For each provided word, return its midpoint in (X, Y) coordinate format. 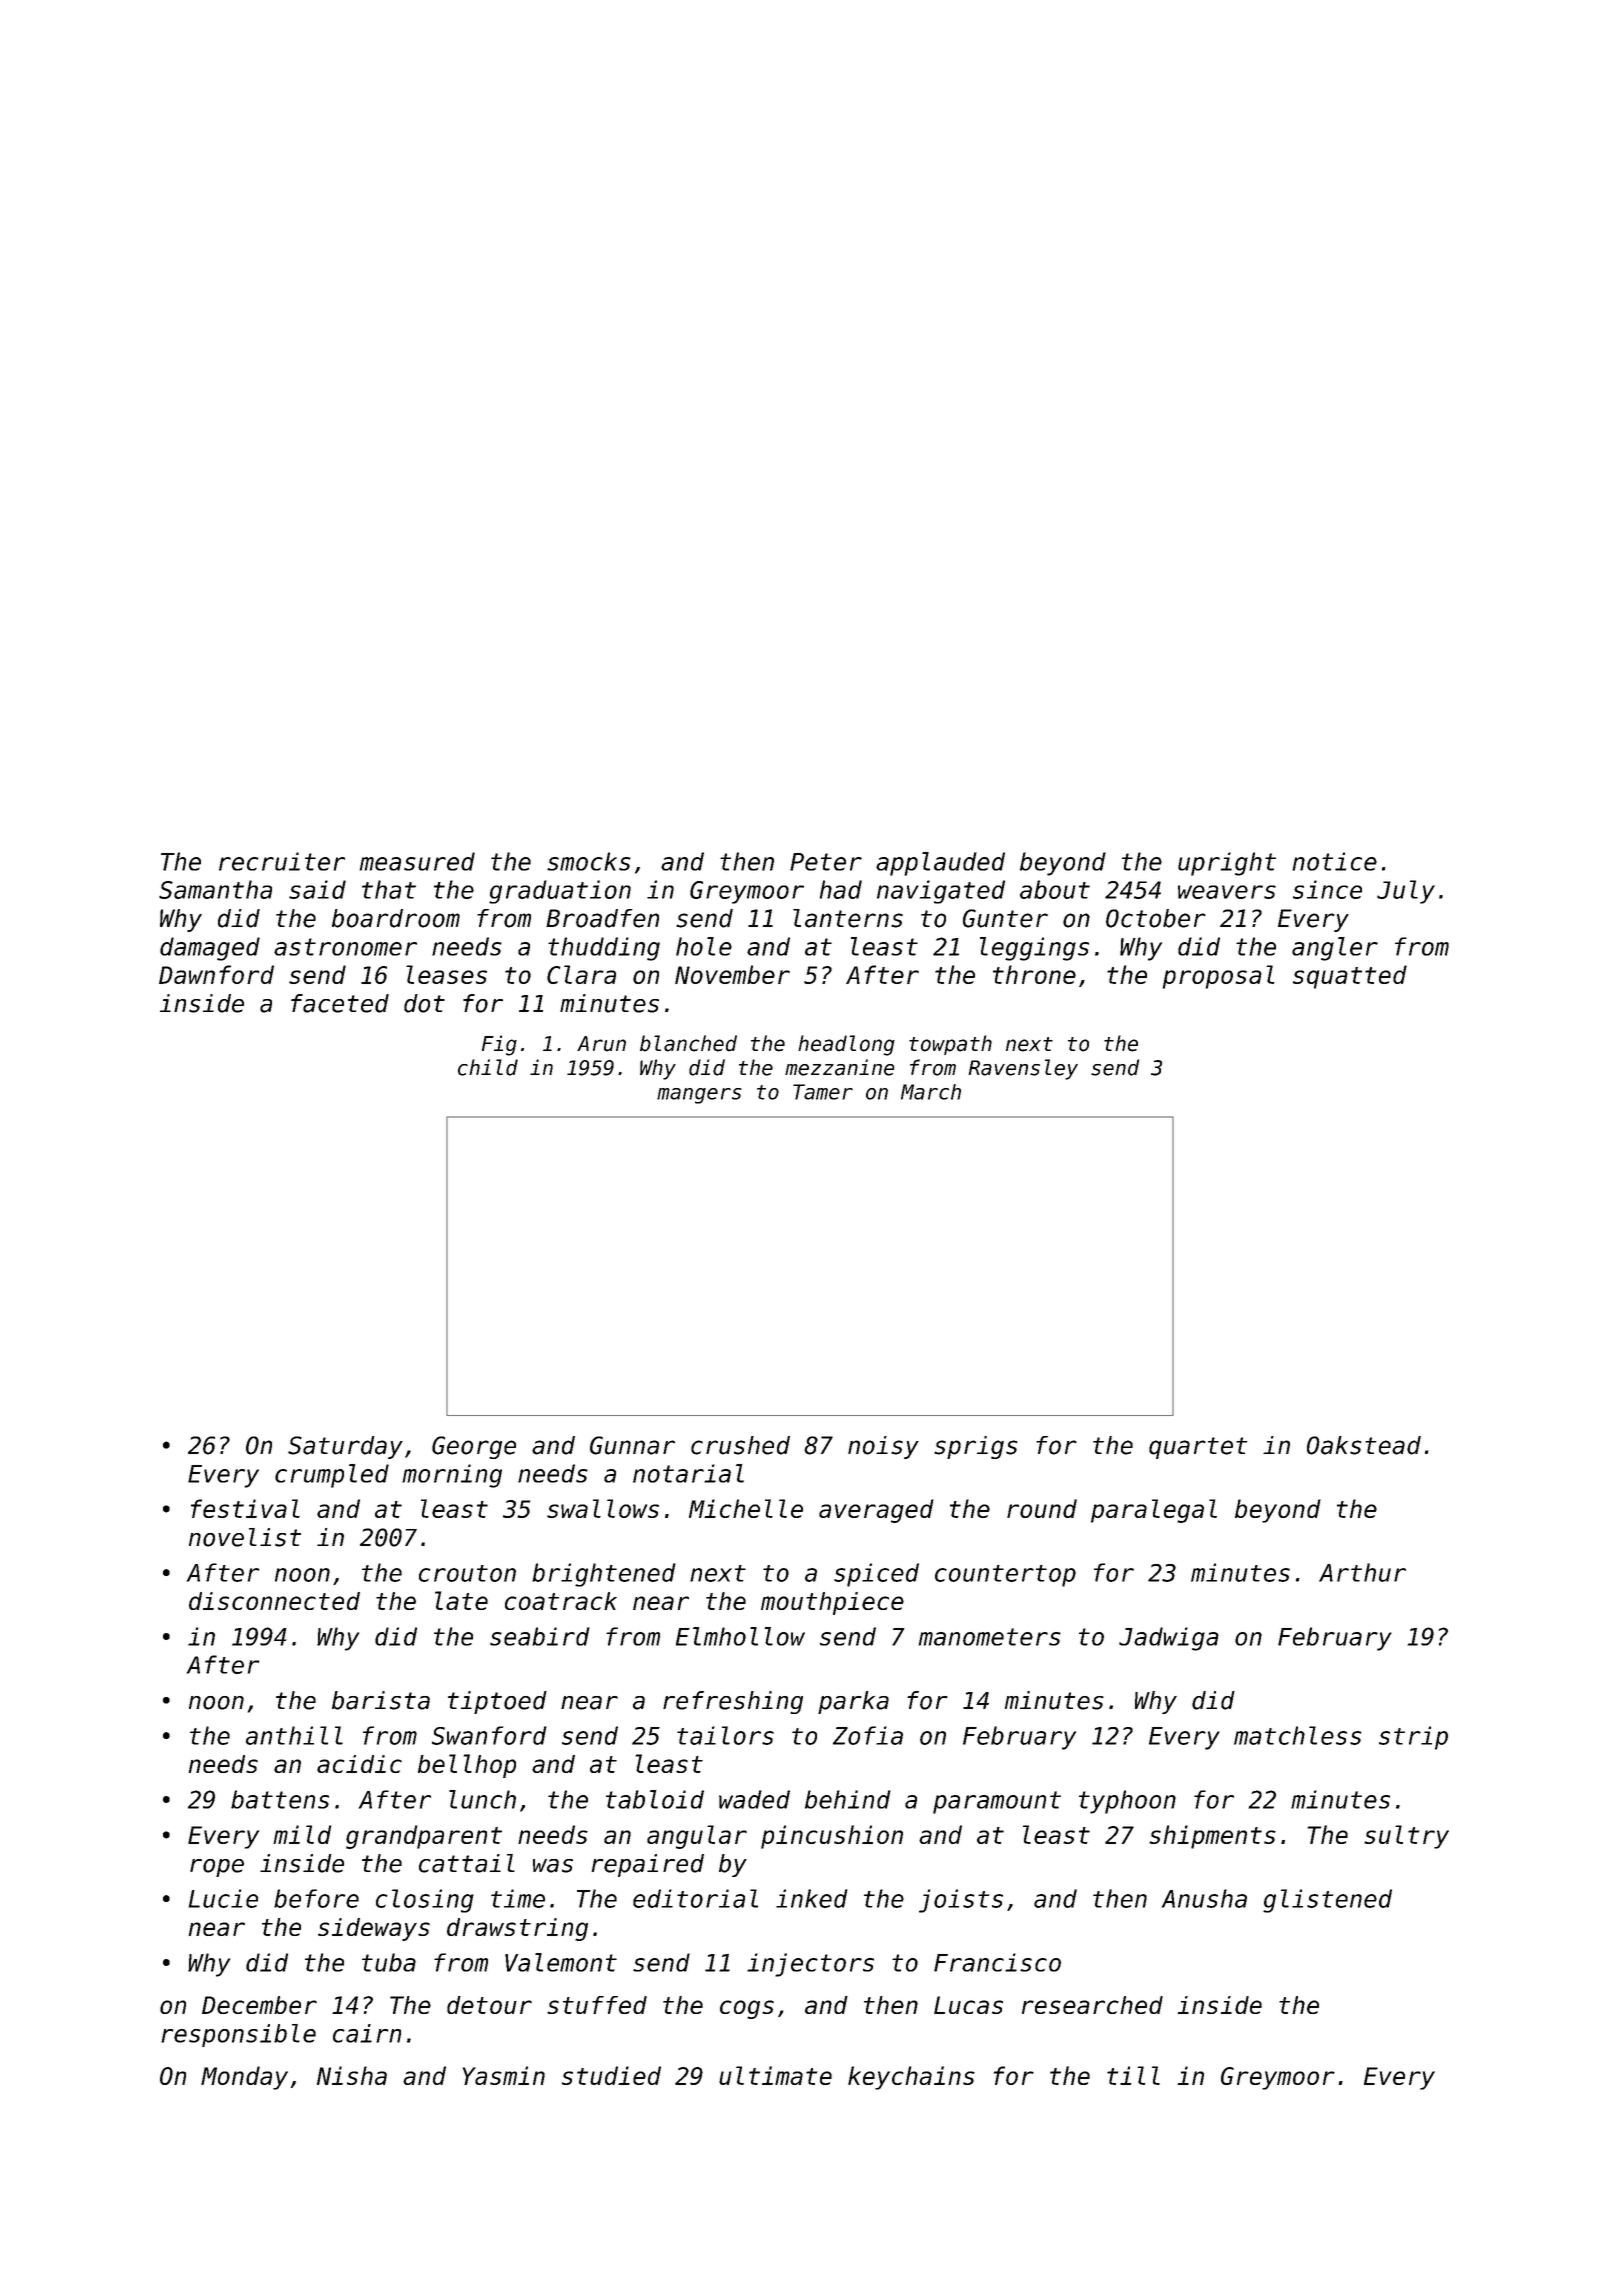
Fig (499, 1045)
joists (961, 1901)
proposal (1219, 977)
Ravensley (1023, 1069)
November (732, 974)
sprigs (976, 1447)
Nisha (352, 2075)
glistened (1327, 1901)
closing (425, 1901)
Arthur (1362, 1572)
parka (853, 1702)
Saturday (345, 1447)
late (461, 1600)
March (931, 1092)
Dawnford (216, 974)
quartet (1198, 1448)
